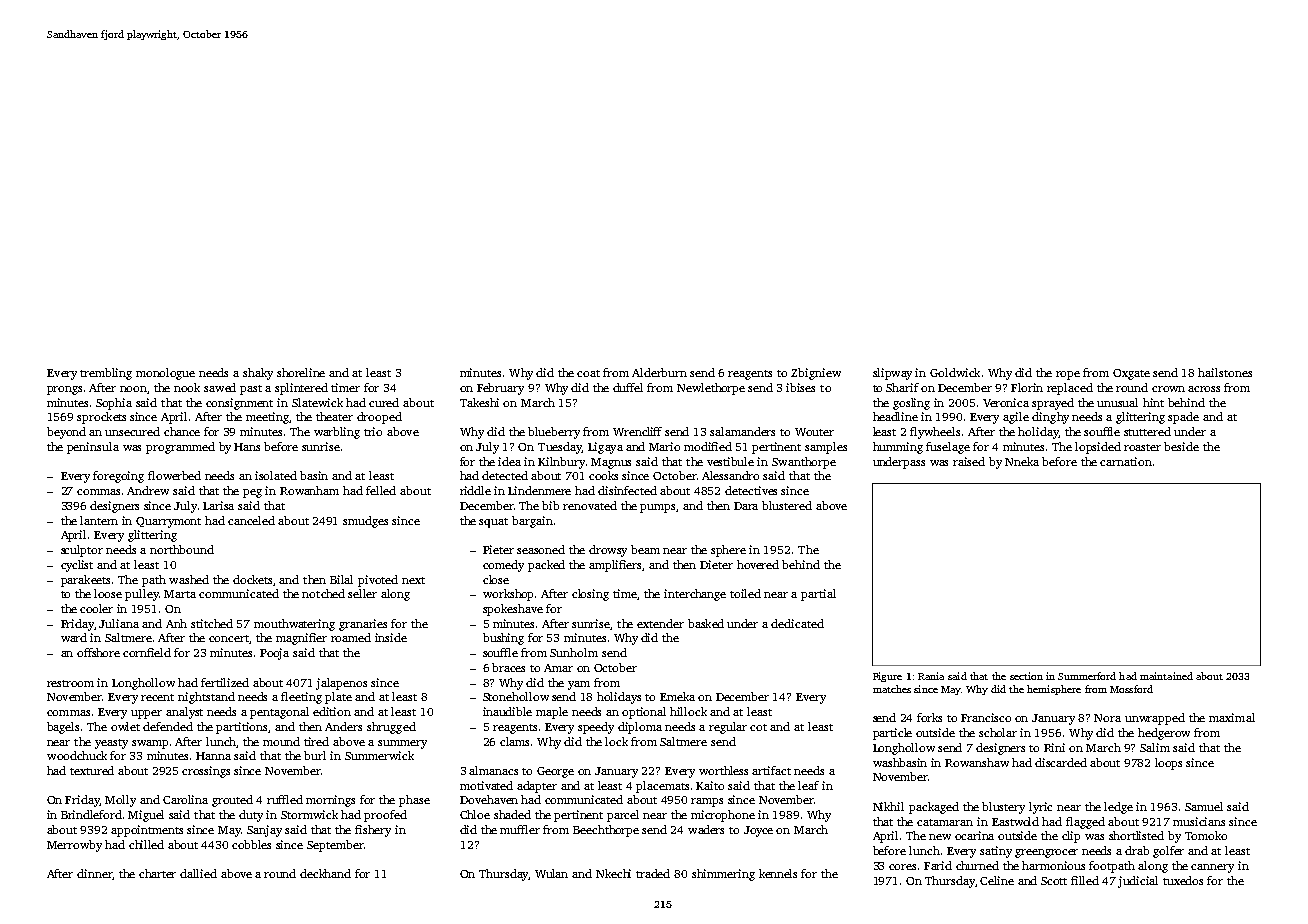  Describe the element at coordinates (818, 595) in the document. I see `partial` at that location.
